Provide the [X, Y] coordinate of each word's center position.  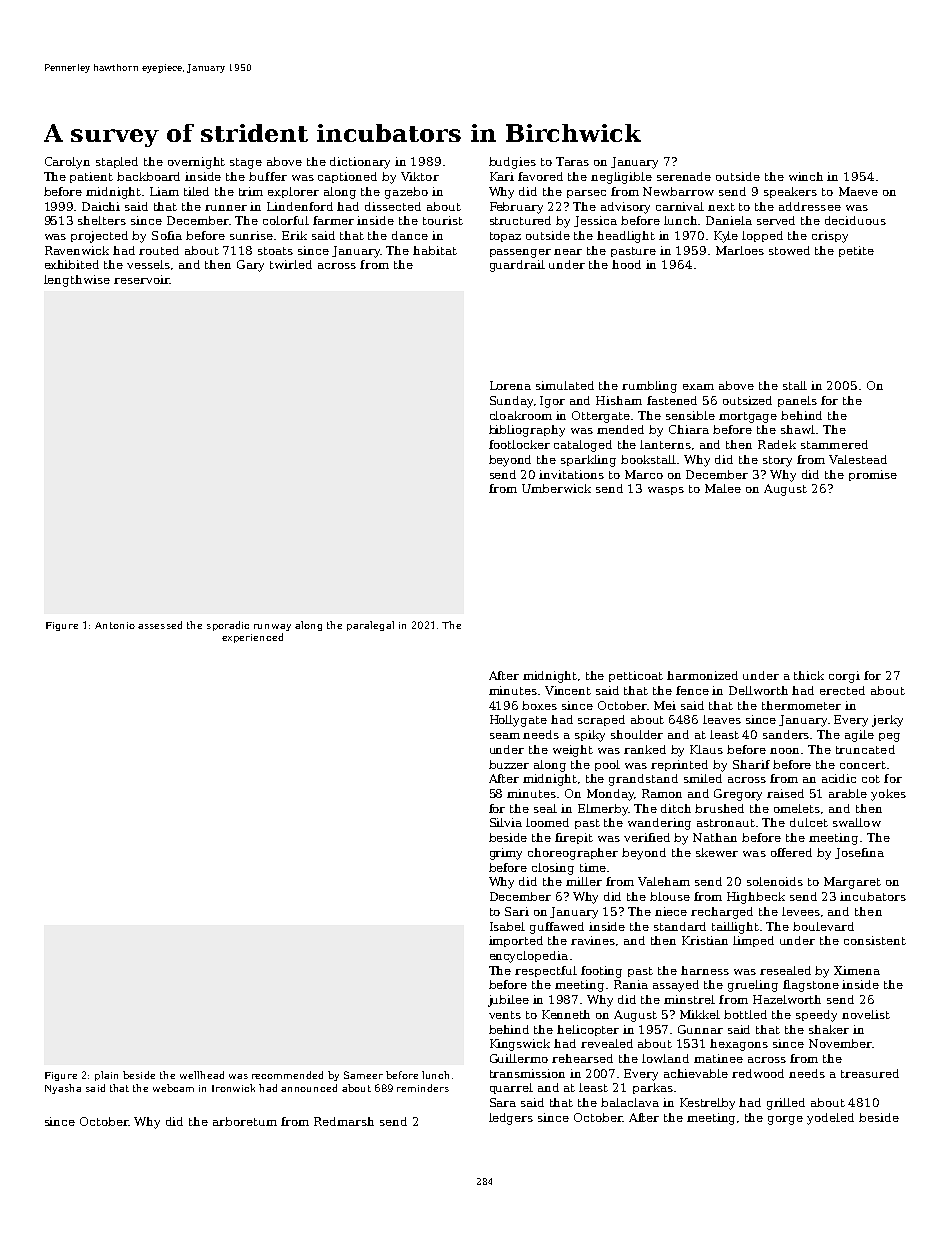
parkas [653, 1088]
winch [806, 176]
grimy [506, 854]
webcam [173, 1088]
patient [91, 177]
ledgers [511, 1119]
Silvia [506, 822]
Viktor [420, 176]
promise [873, 475]
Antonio [115, 625]
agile [859, 736]
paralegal [370, 626]
